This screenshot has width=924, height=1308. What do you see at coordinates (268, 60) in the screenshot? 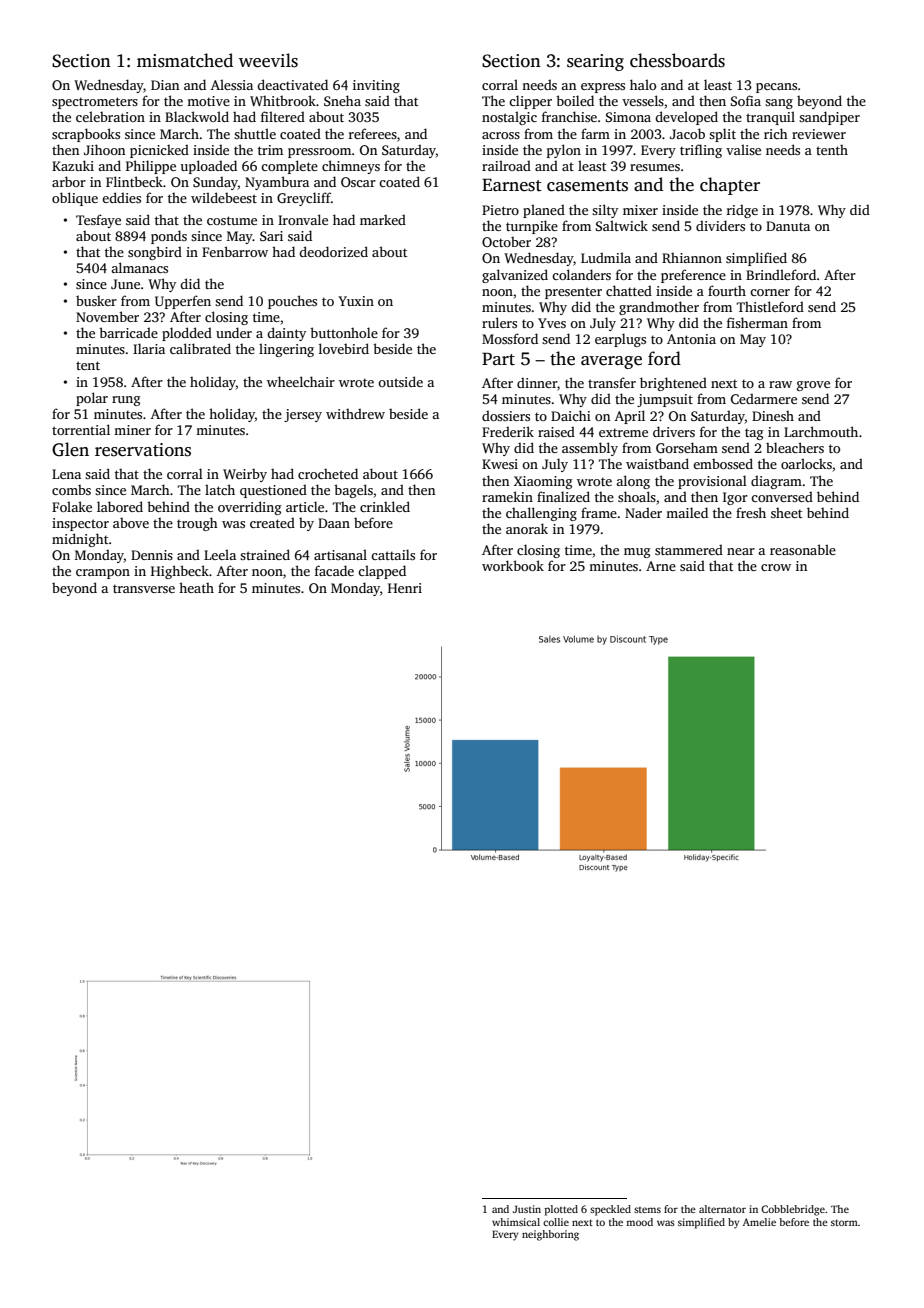
I see `weevils` at bounding box center [268, 60].
